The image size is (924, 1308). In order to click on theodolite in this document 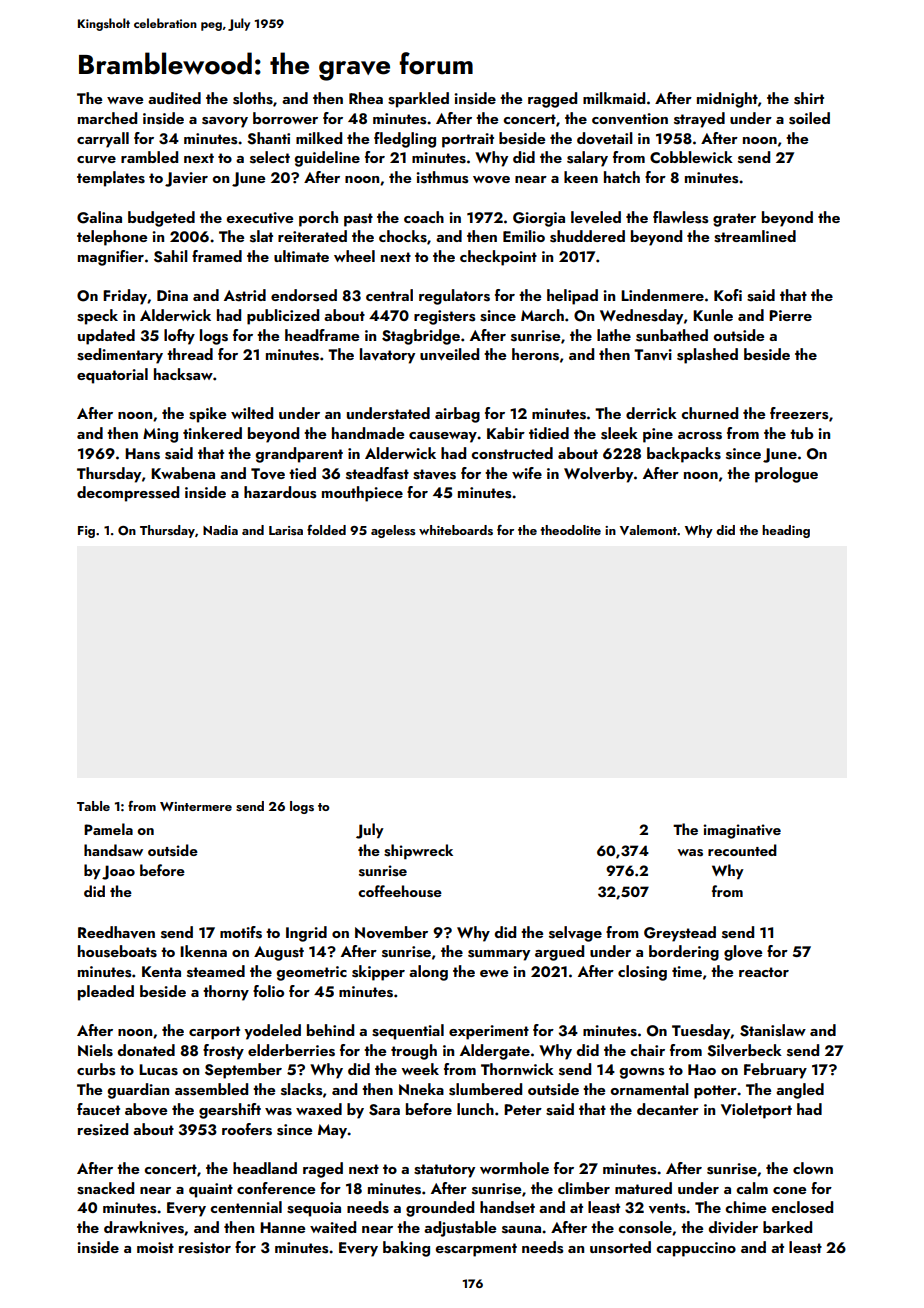, I will do `click(570, 530)`.
